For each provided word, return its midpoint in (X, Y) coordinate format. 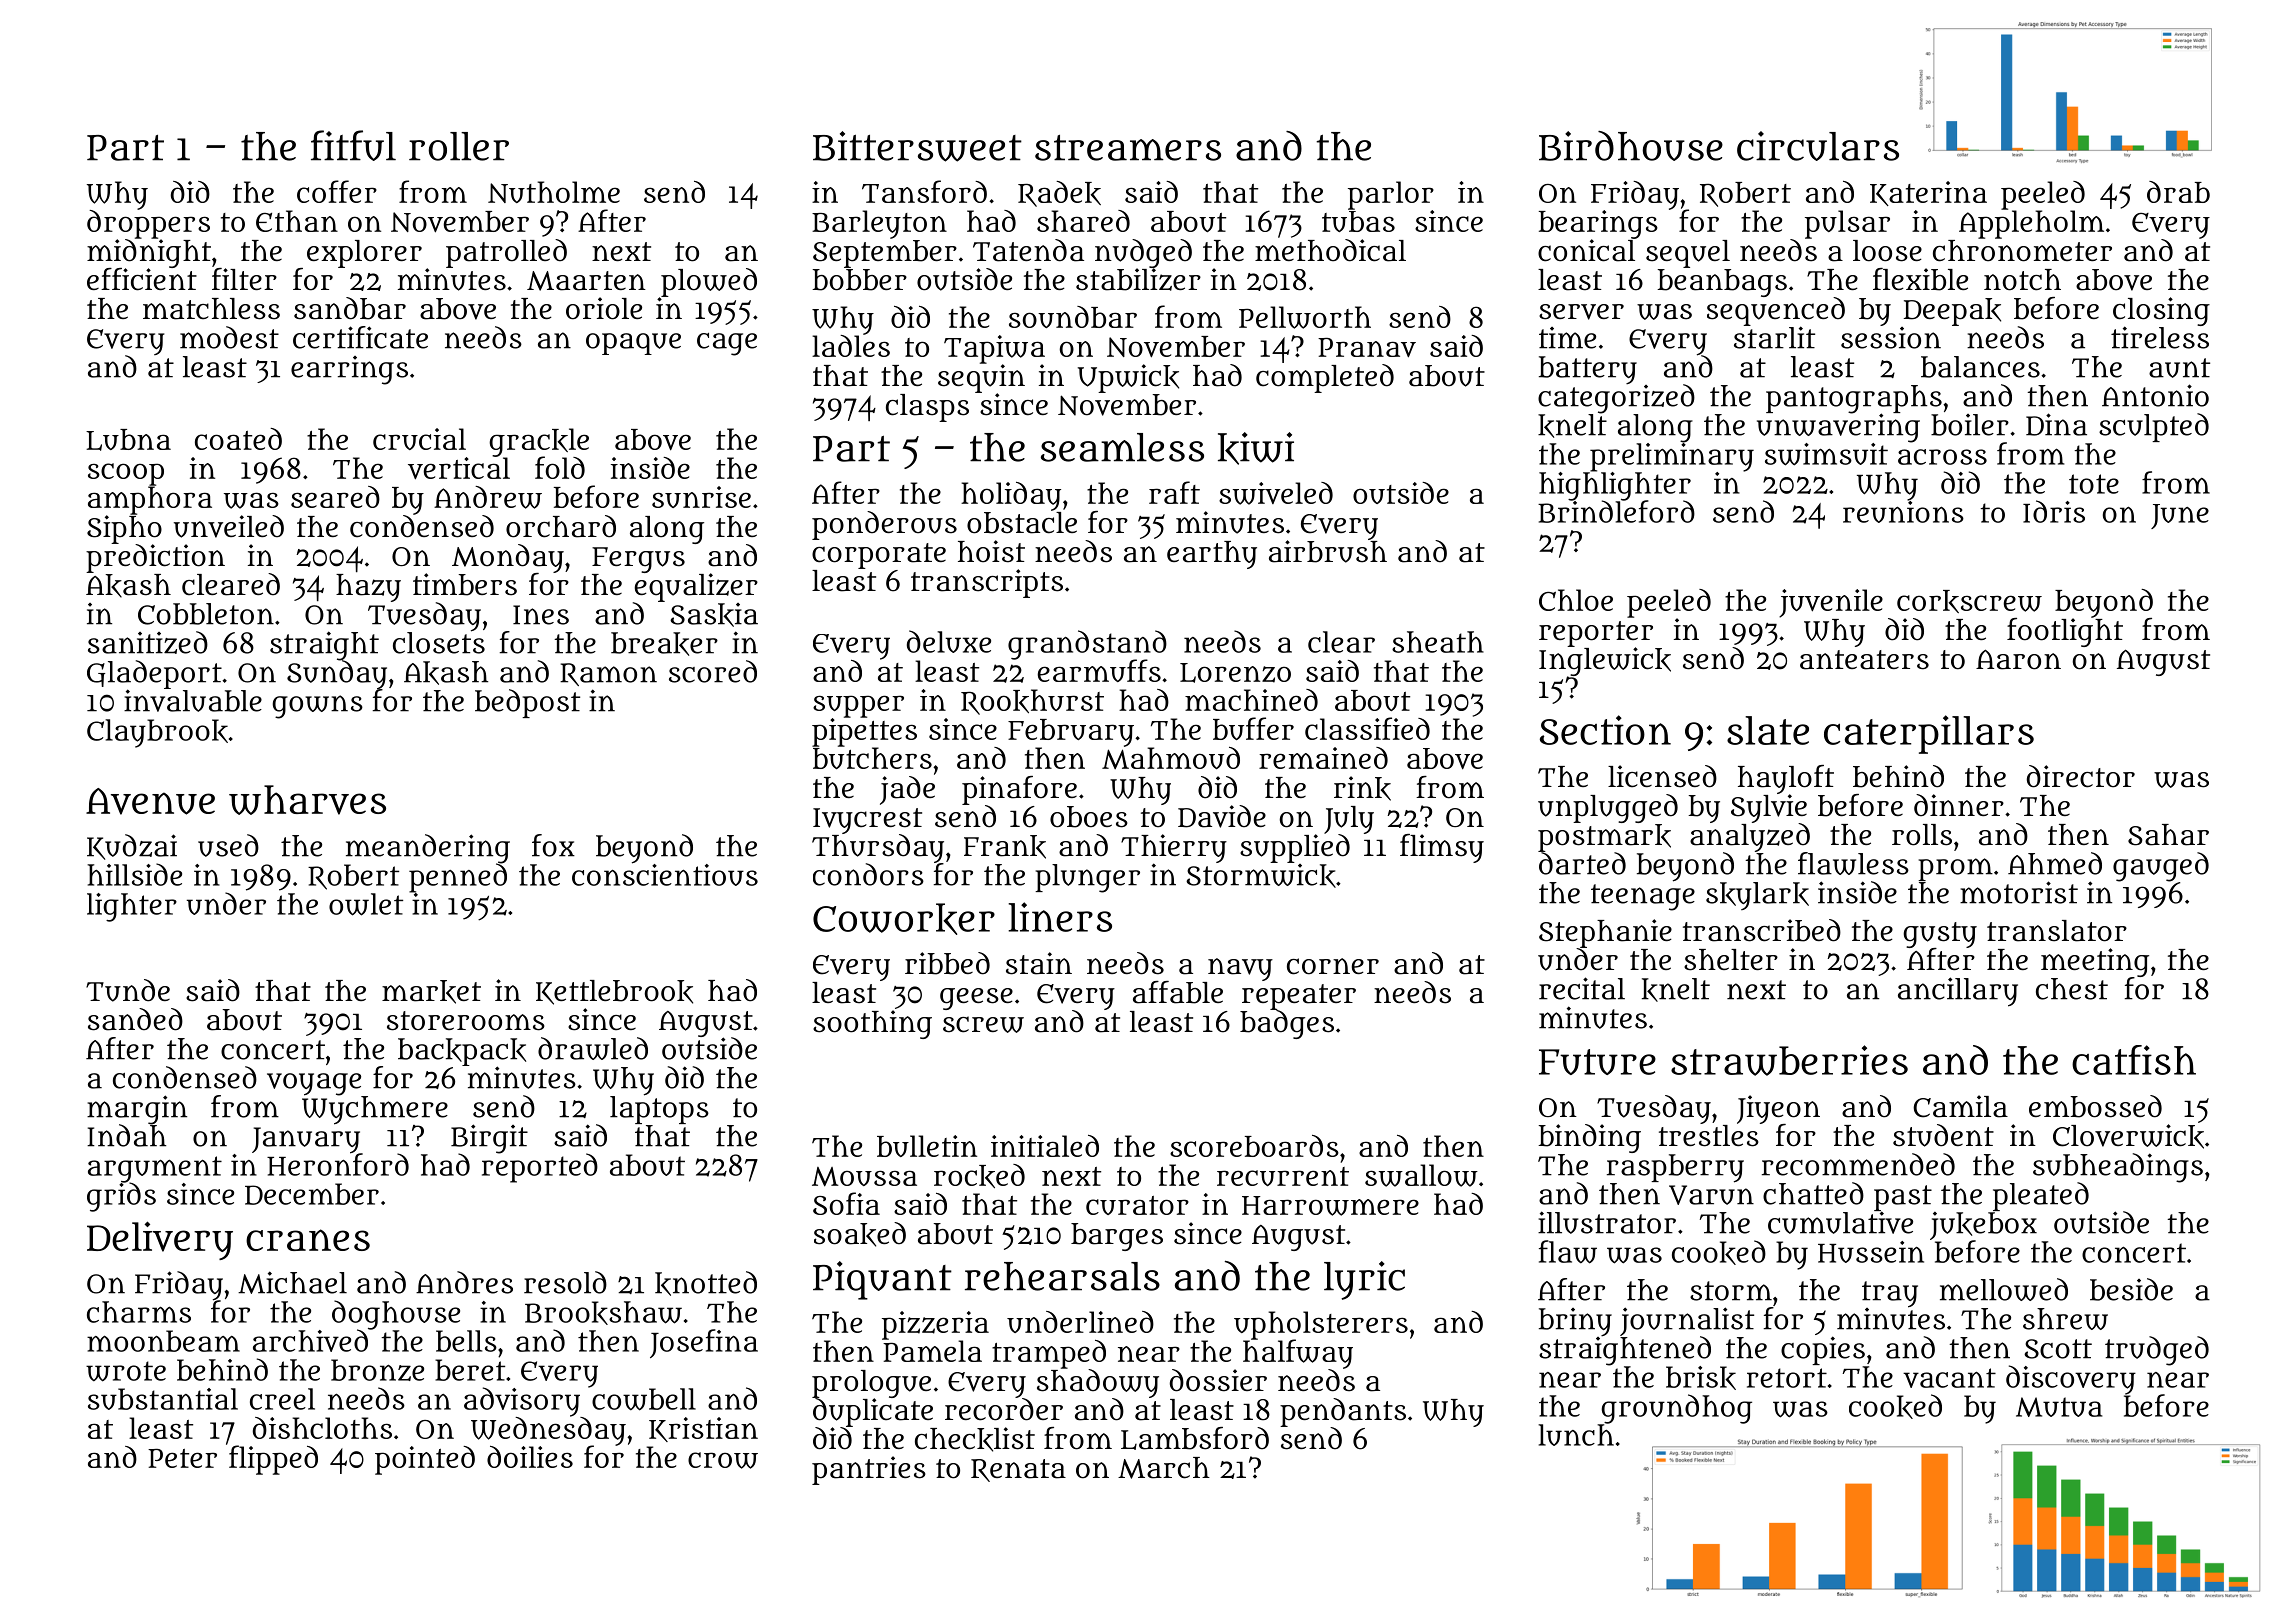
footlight (2065, 632)
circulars (1818, 146)
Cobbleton (206, 614)
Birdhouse (1631, 146)
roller (459, 146)
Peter (182, 1458)
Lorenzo (1235, 673)
